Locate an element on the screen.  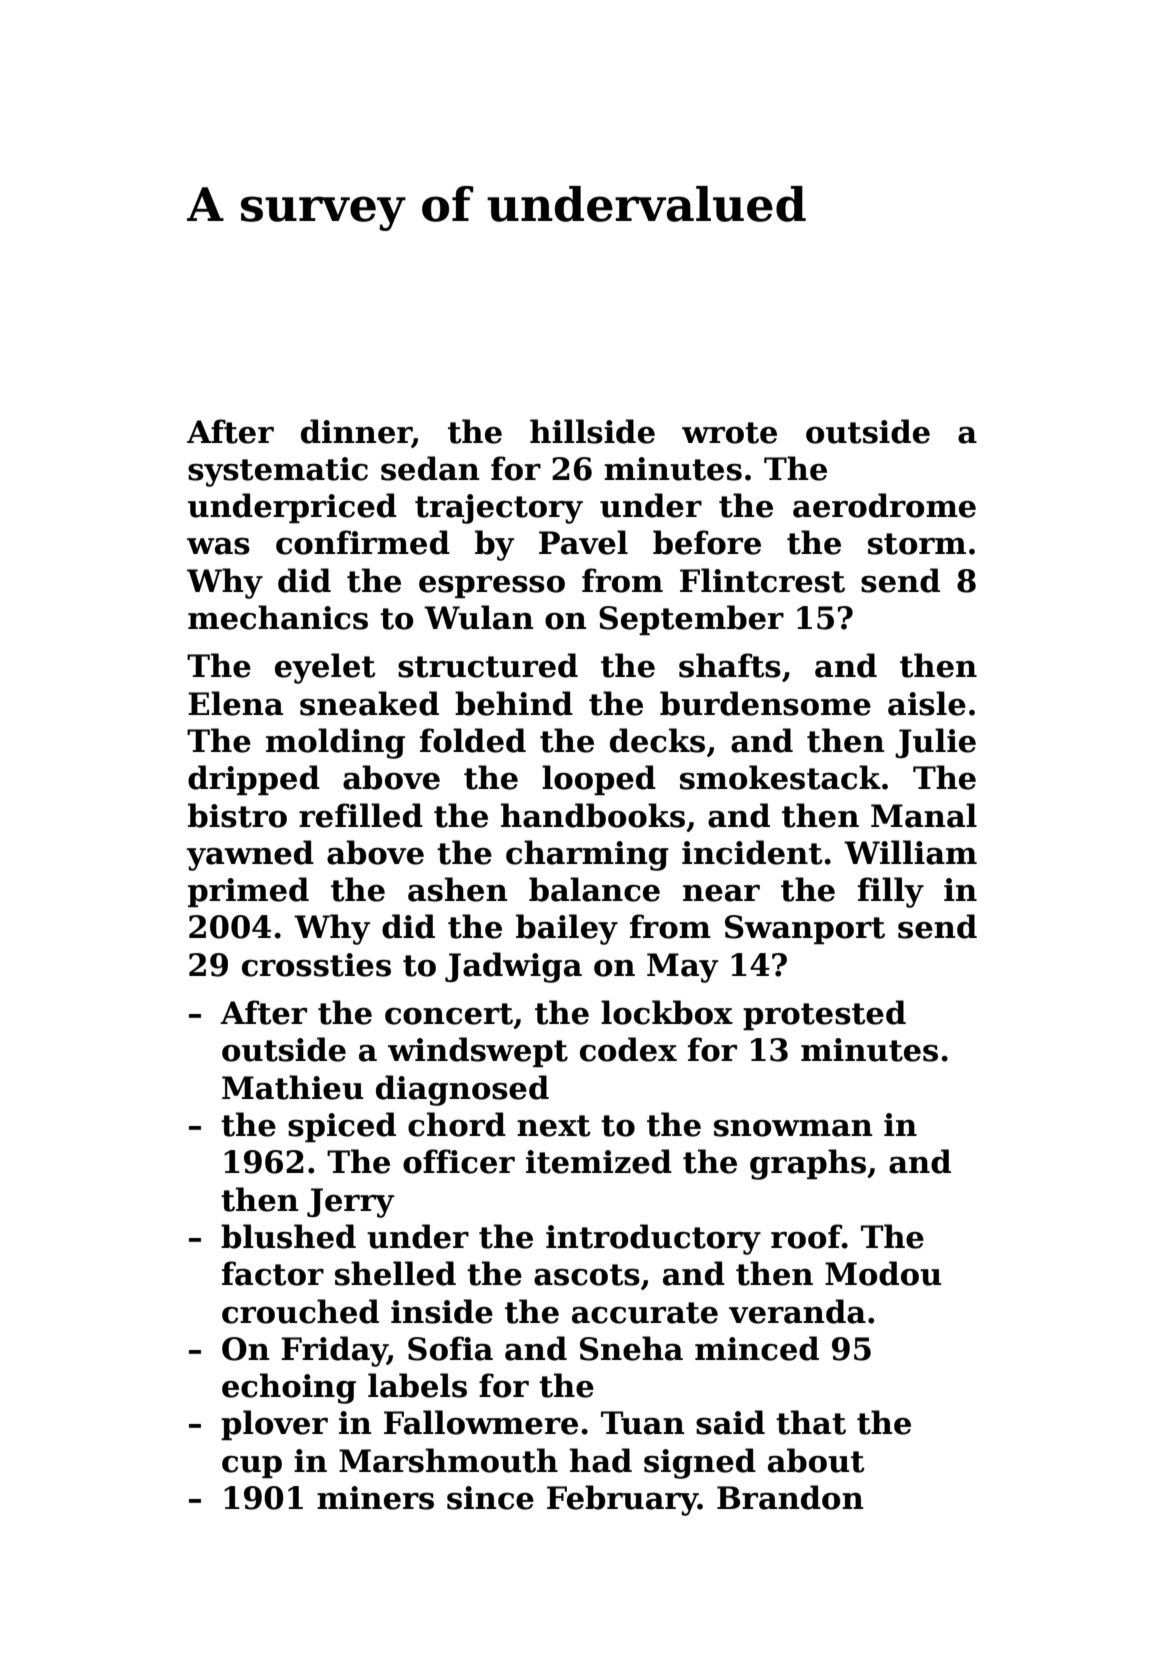
storm is located at coordinates (917, 544).
